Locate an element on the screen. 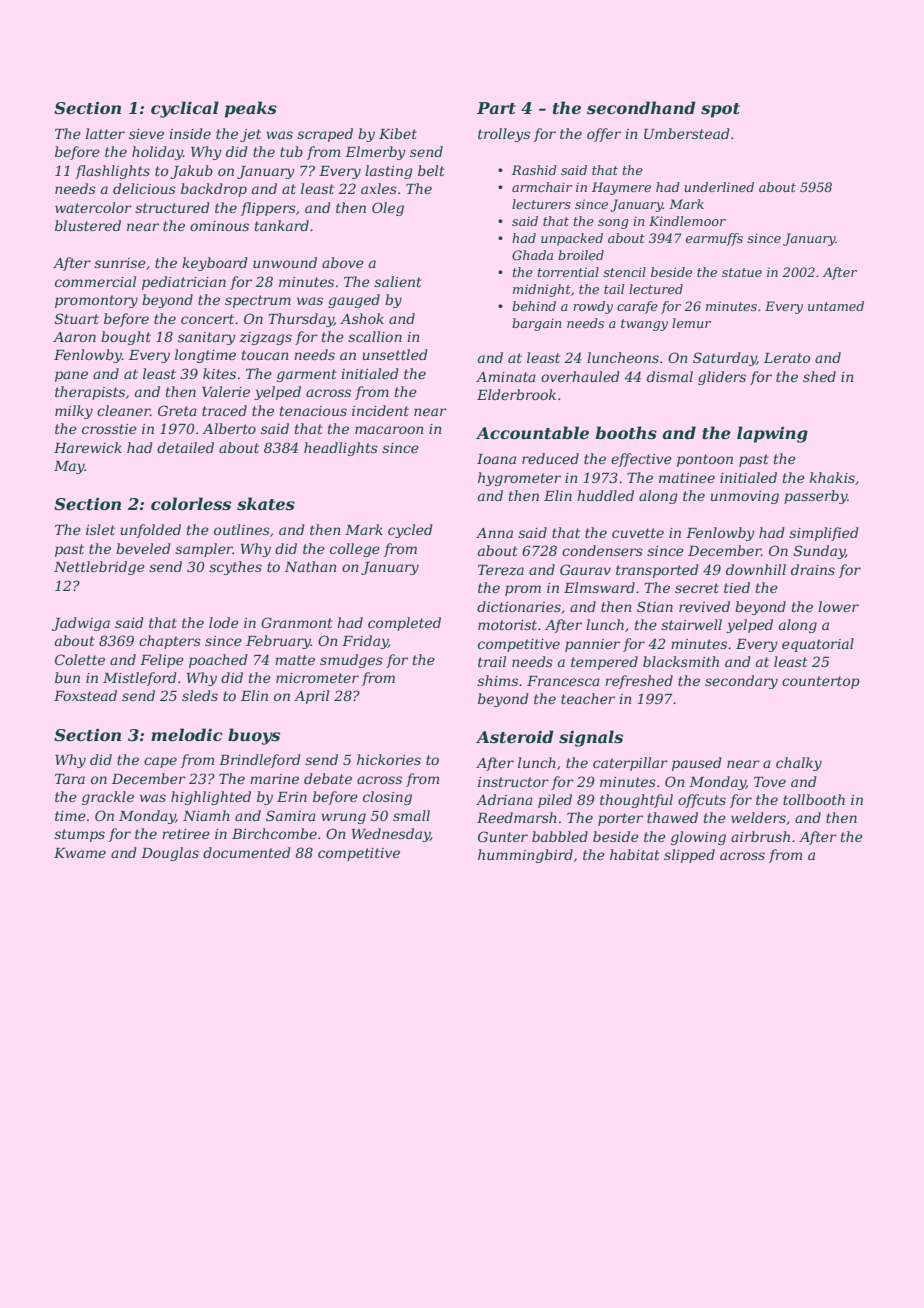 The image size is (924, 1308). cycled is located at coordinates (410, 531).
